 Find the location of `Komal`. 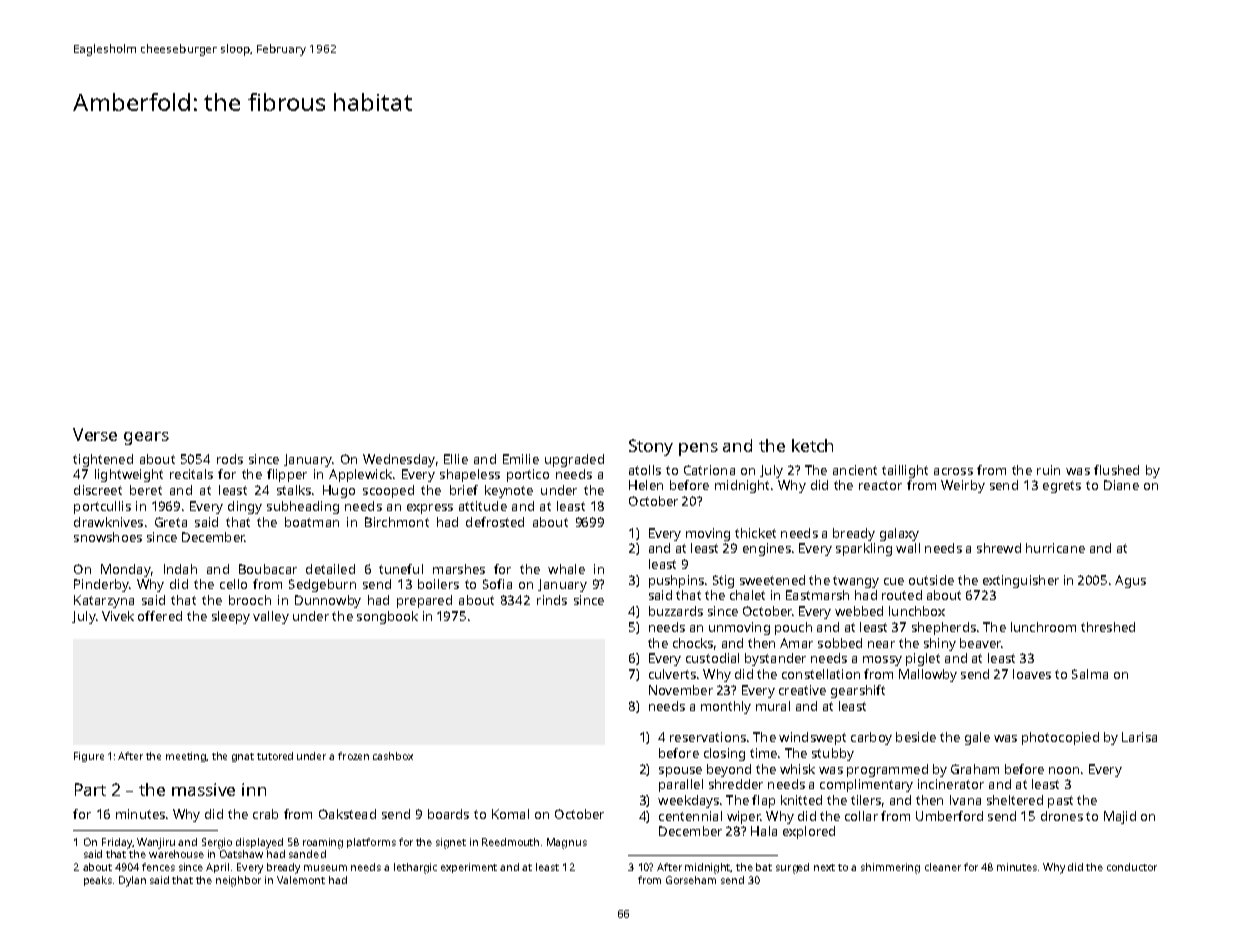

Komal is located at coordinates (510, 814).
